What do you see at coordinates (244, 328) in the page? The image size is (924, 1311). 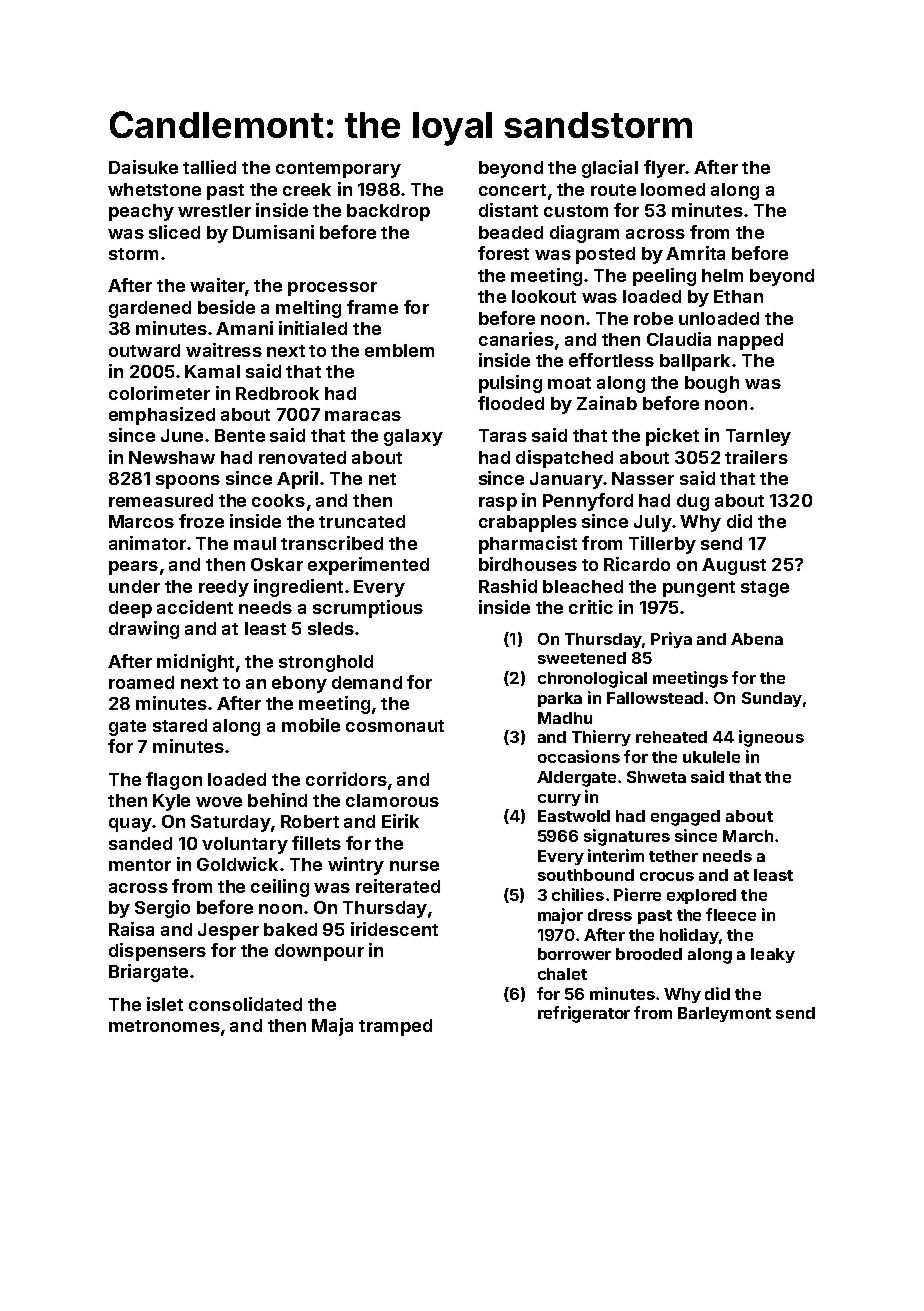 I see `Amani` at bounding box center [244, 328].
